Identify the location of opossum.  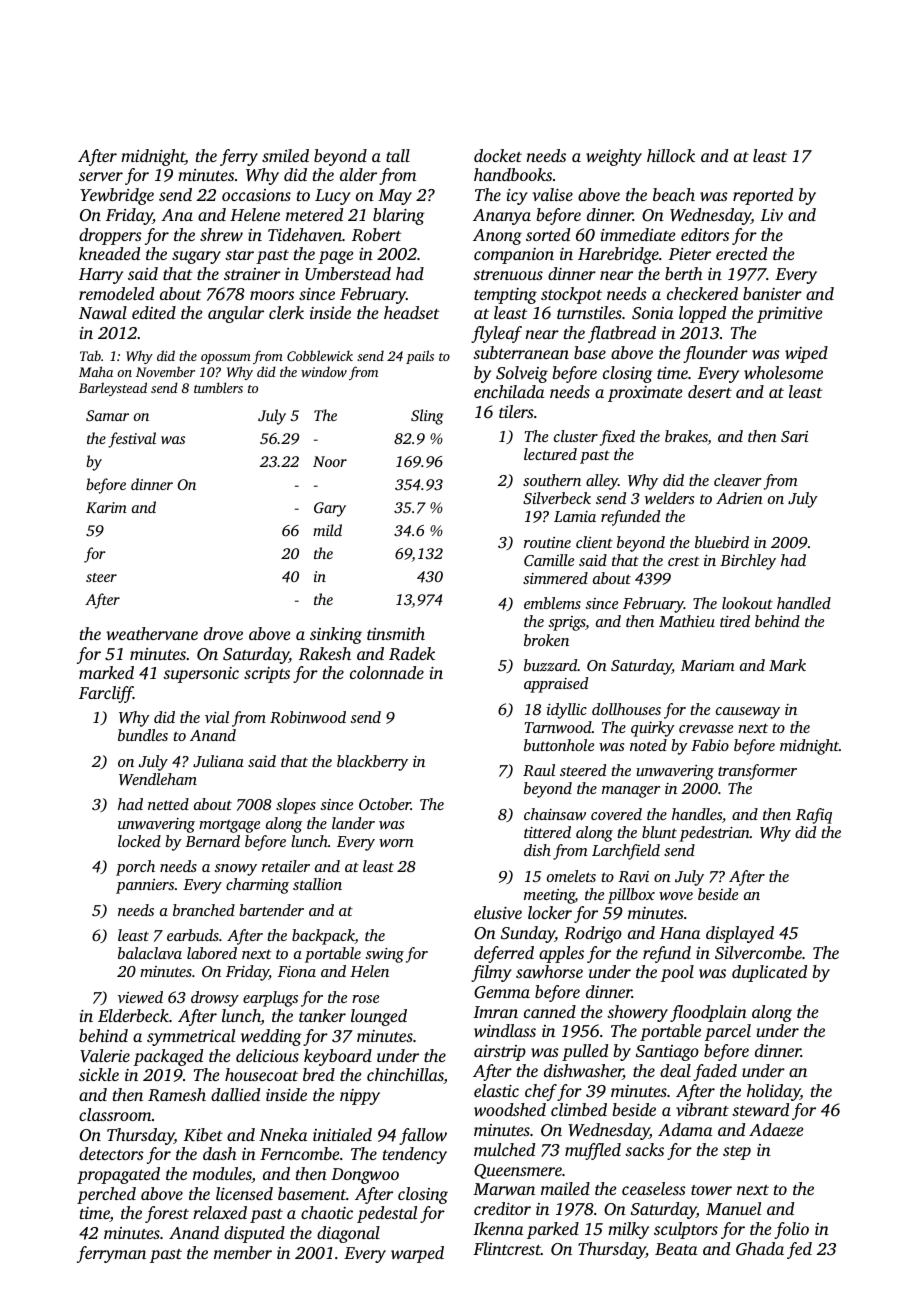
(226, 359).
